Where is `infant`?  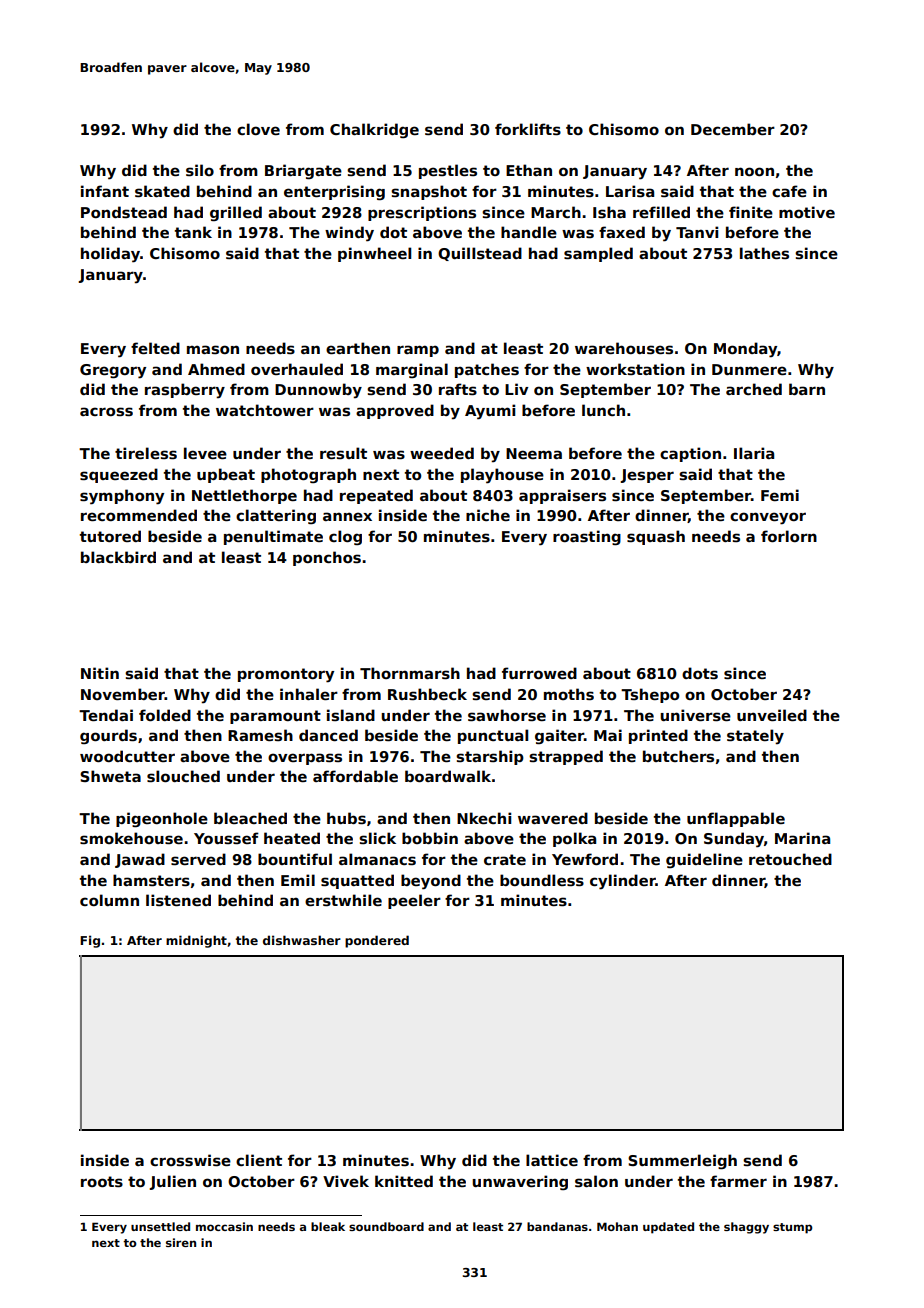
infant is located at coordinates (105, 191).
